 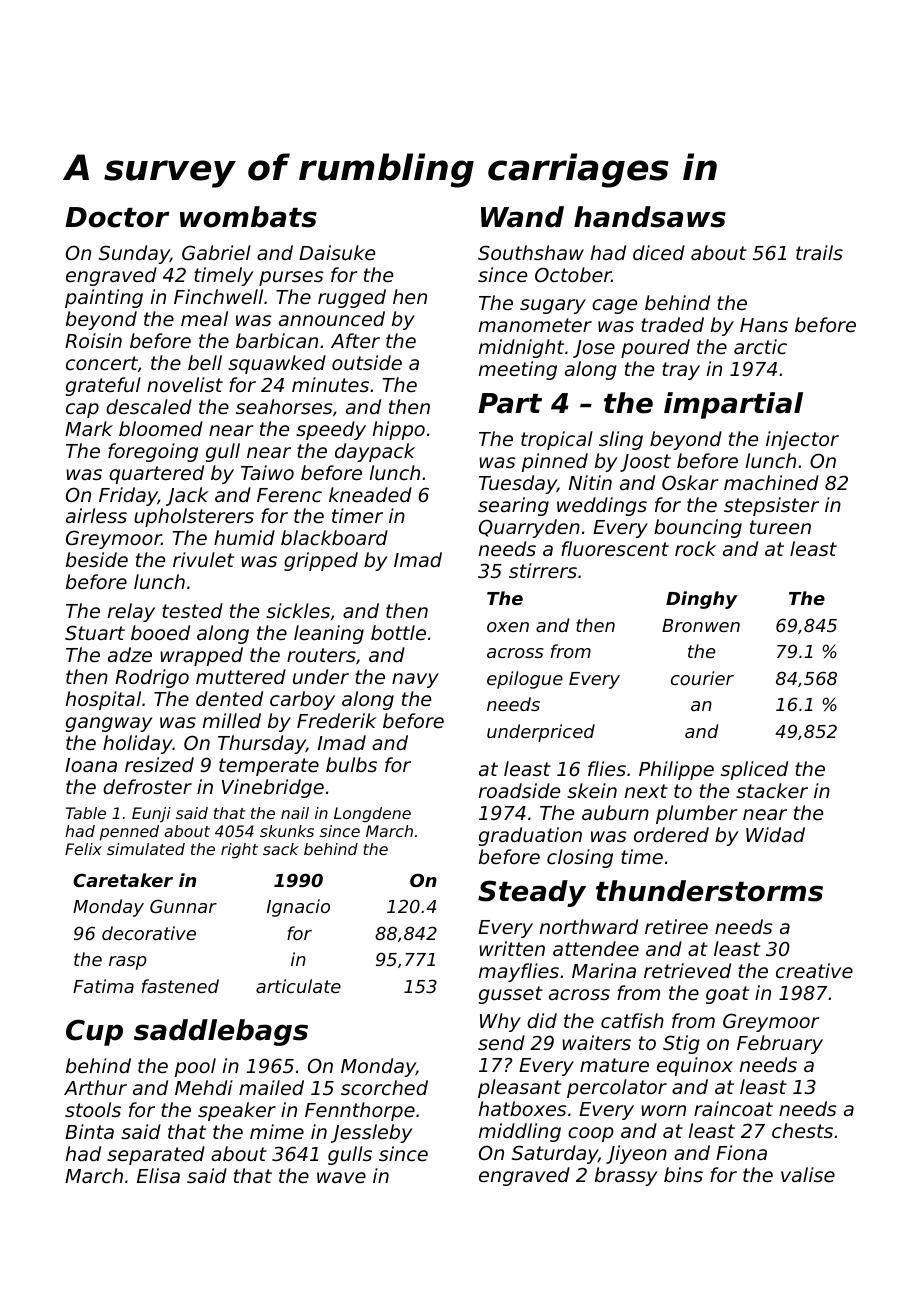 I want to click on Dinghy, so click(x=702, y=600).
